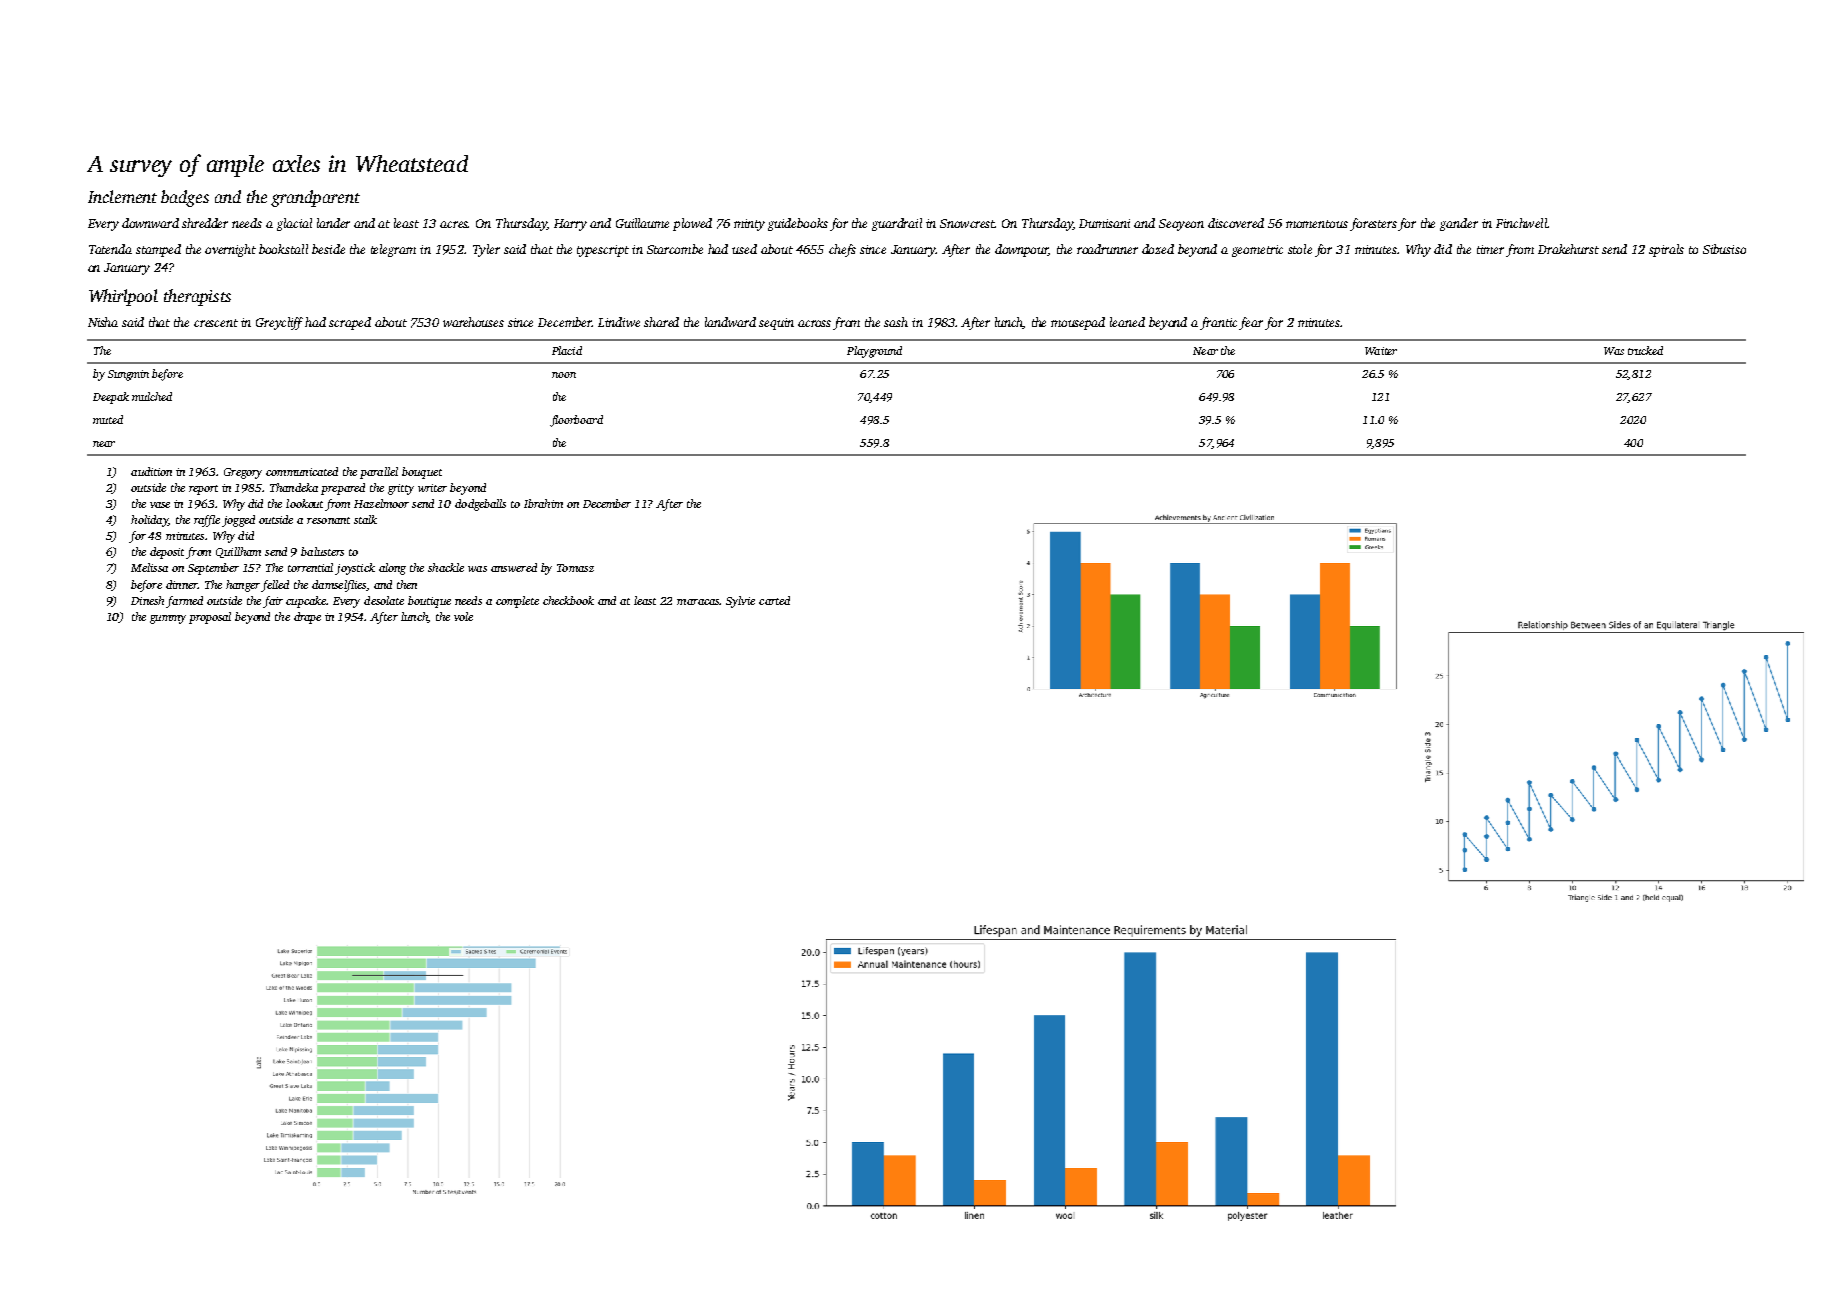  I want to click on typescript, so click(603, 251).
